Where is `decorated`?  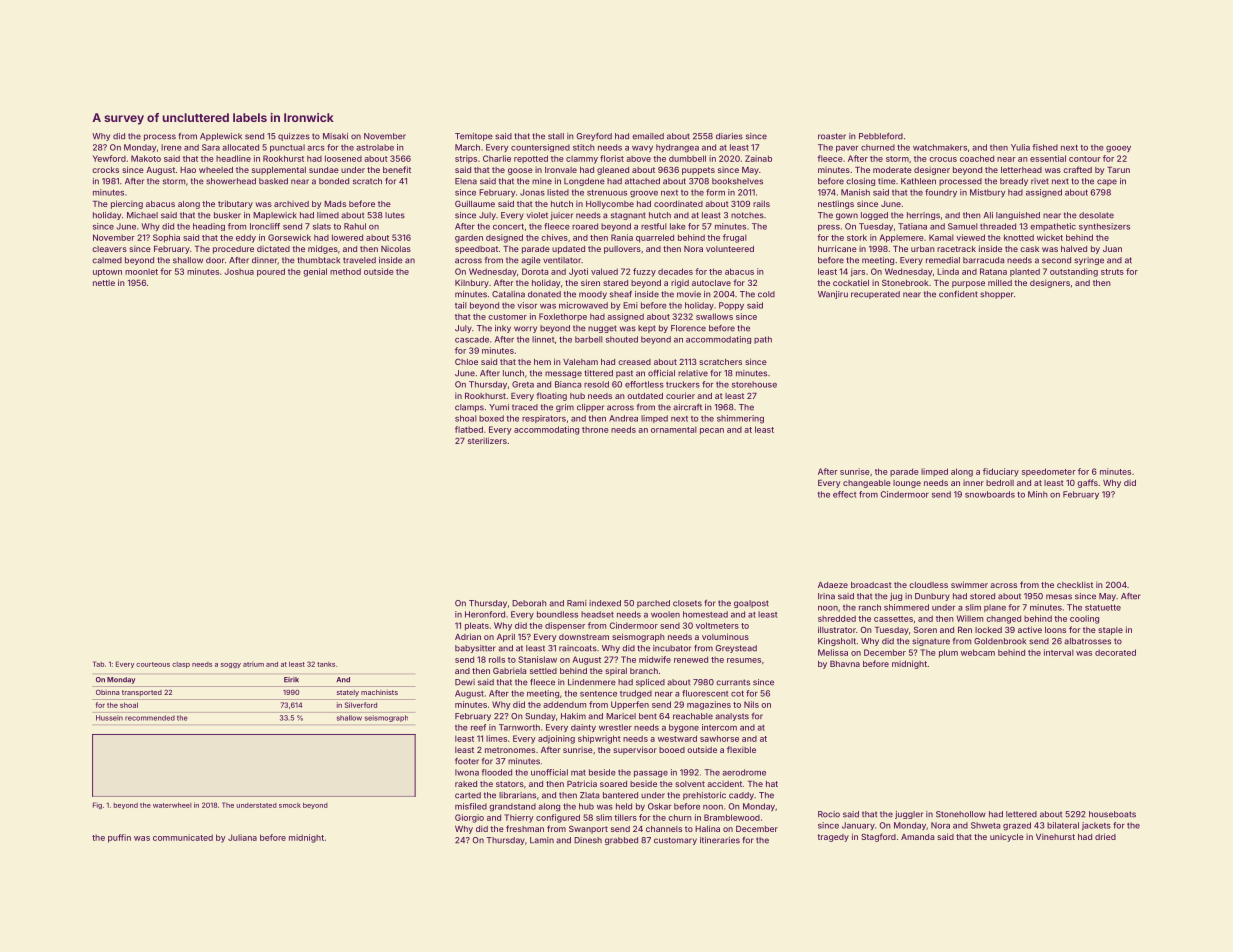 decorated is located at coordinates (1115, 652).
